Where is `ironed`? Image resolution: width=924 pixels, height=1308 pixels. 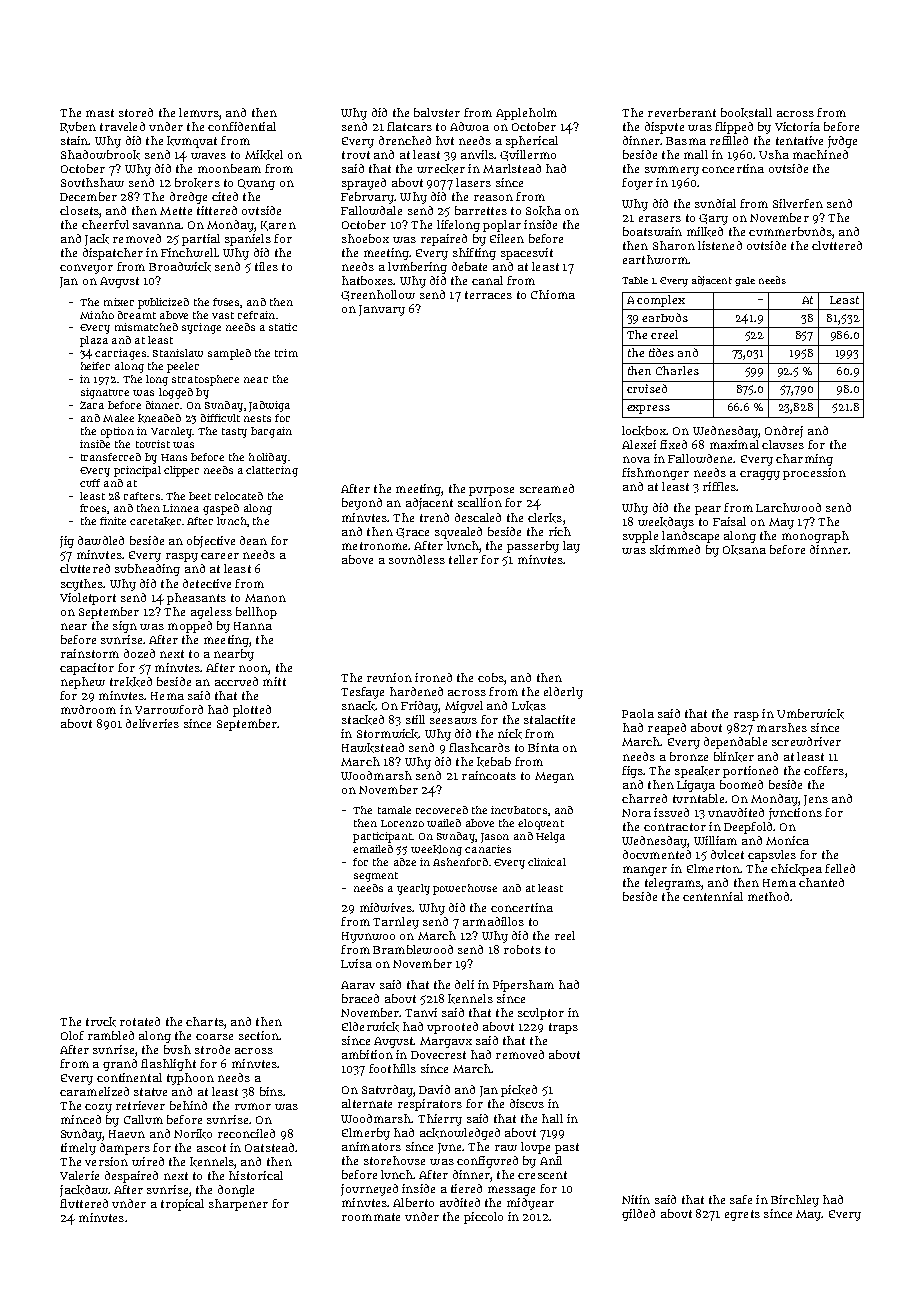 ironed is located at coordinates (433, 677).
